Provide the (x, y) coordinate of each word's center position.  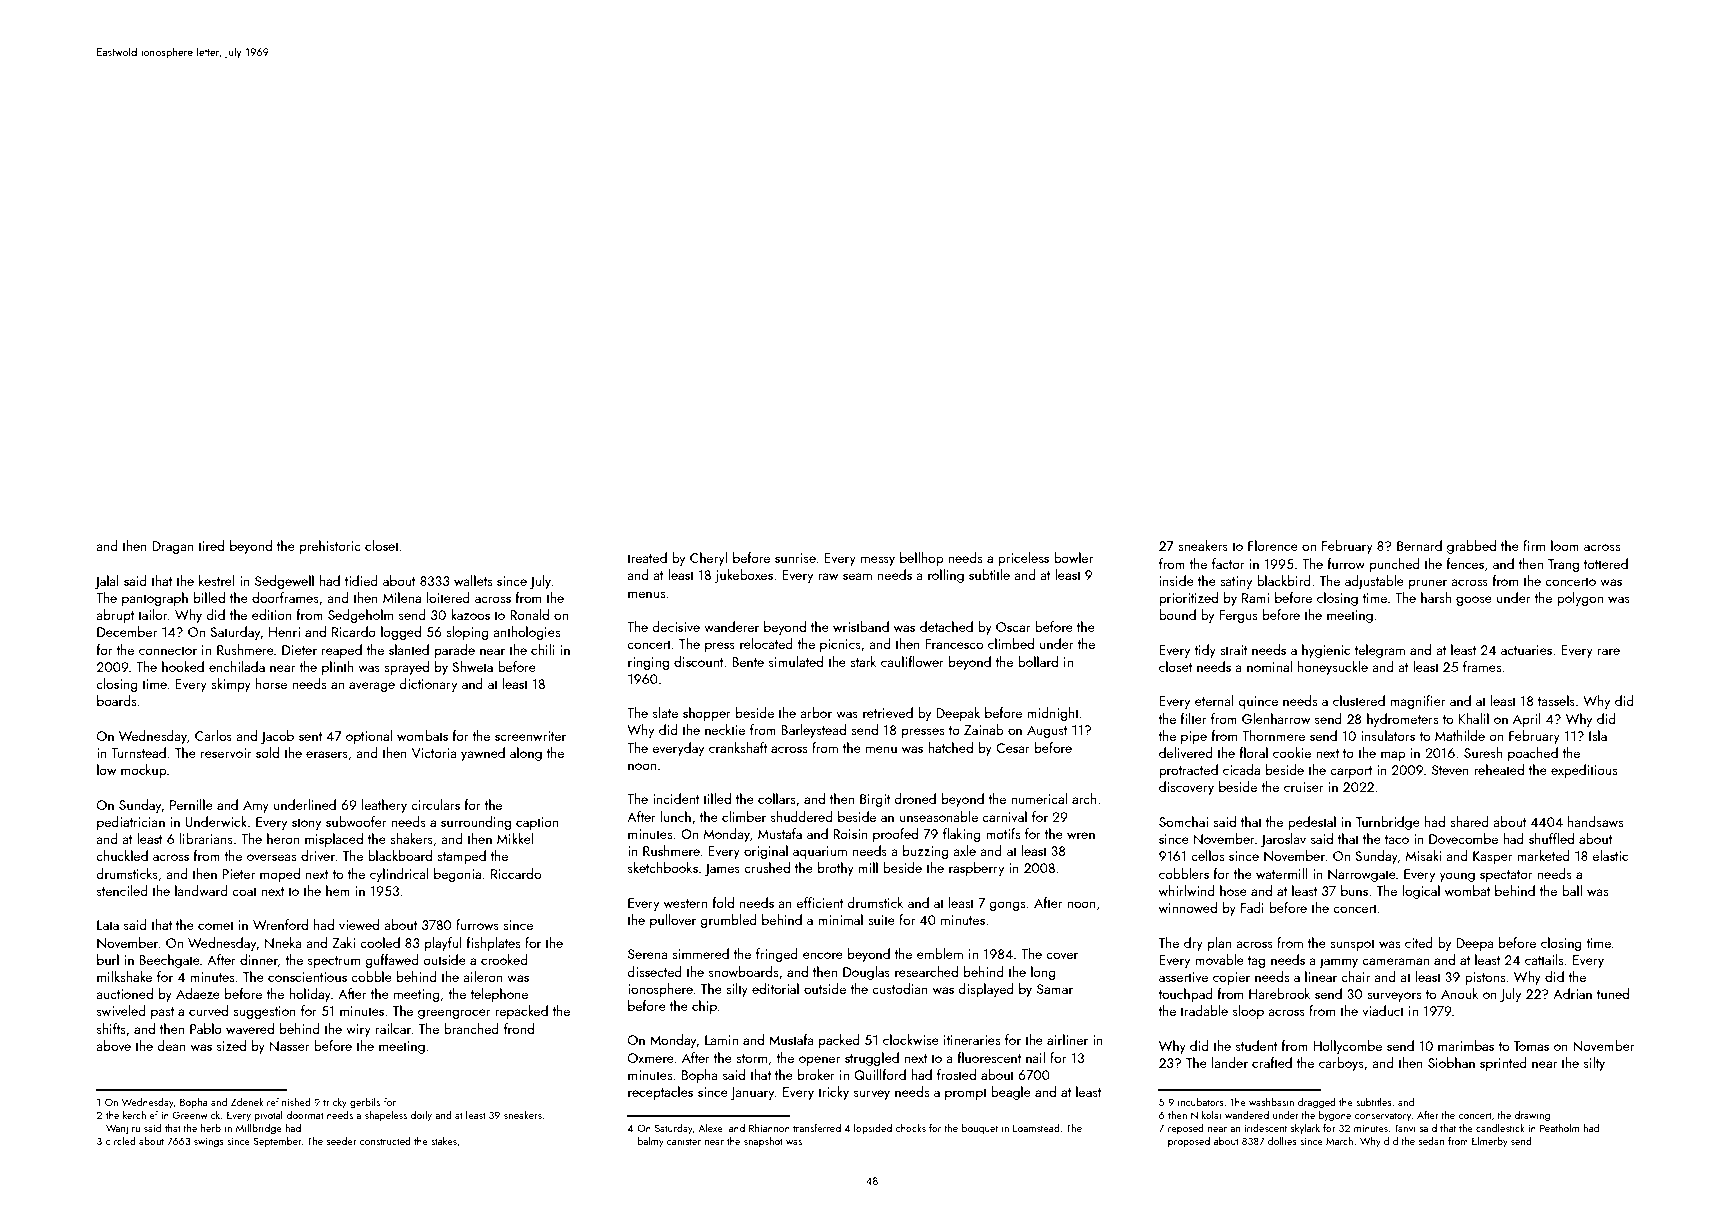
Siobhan (1451, 1062)
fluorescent (989, 1057)
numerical (1039, 798)
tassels (1556, 700)
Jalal (106, 582)
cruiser (1303, 787)
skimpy (231, 685)
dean (171, 1045)
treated (647, 557)
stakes (444, 1141)
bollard (1038, 661)
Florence (1273, 545)
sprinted (1503, 1064)
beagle (1011, 1093)
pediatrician (131, 823)
